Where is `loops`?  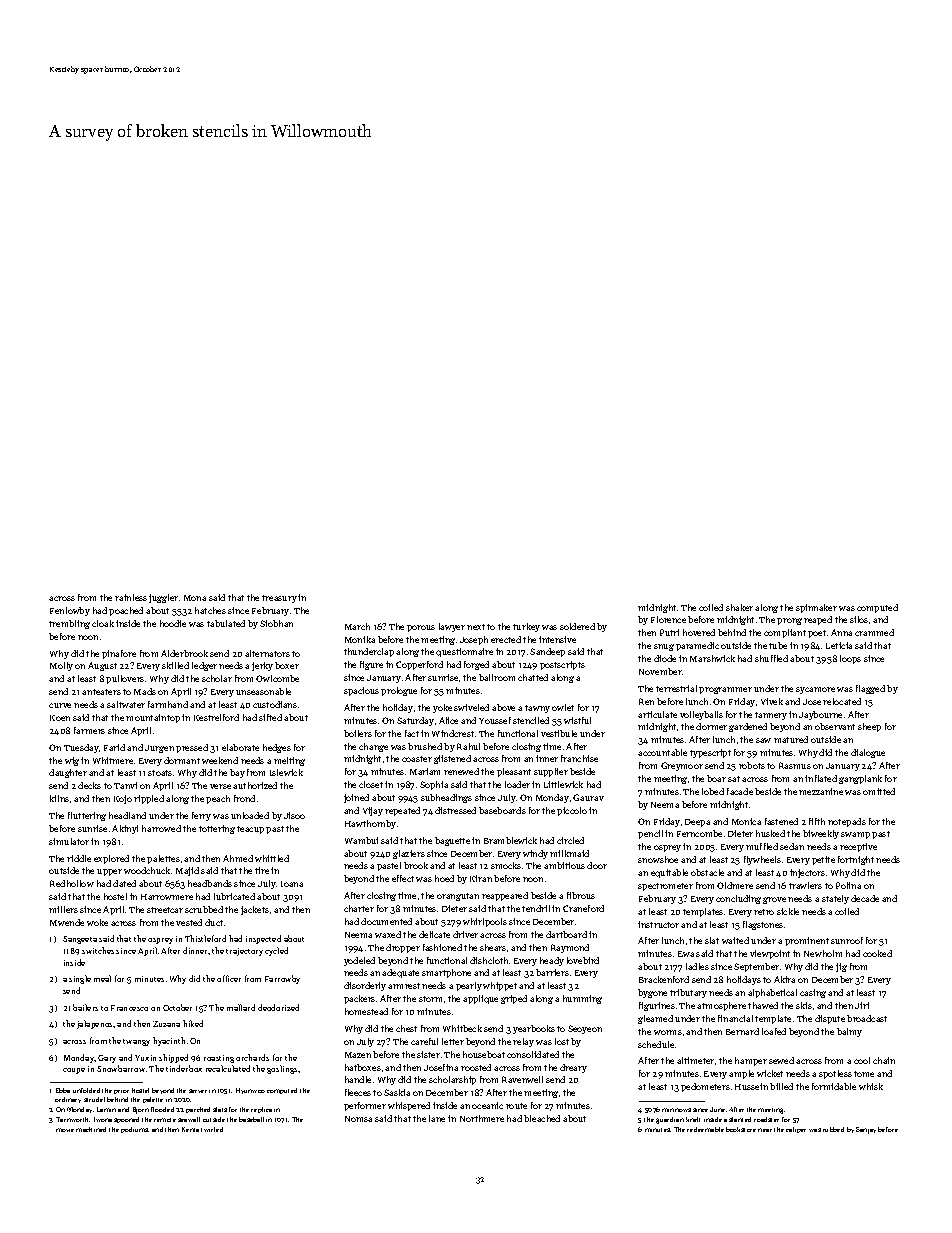
loops is located at coordinates (850, 659).
